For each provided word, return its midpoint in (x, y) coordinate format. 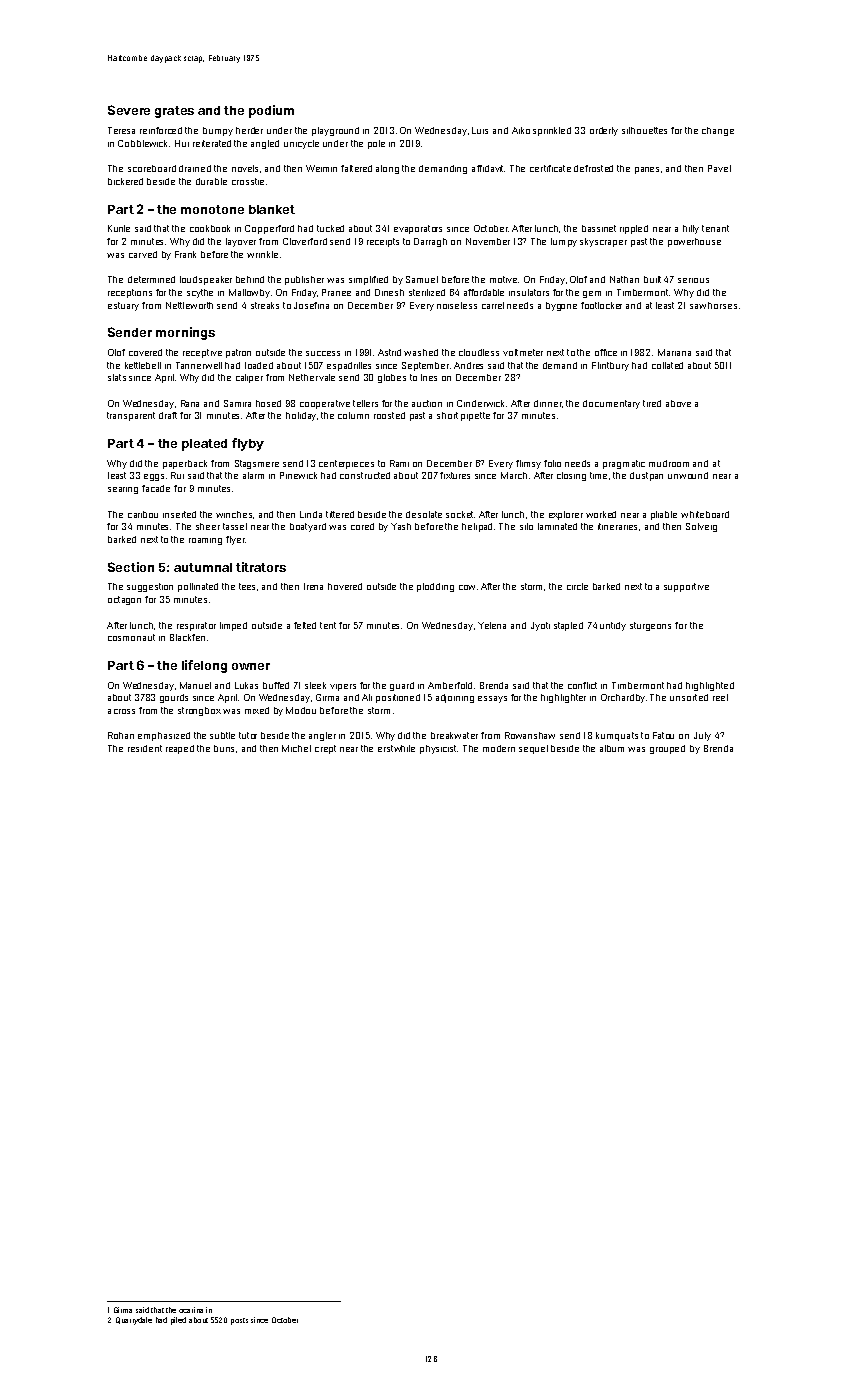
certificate (550, 168)
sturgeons (650, 626)
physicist (439, 749)
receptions (130, 293)
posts (239, 1321)
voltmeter (523, 352)
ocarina (191, 1310)
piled (178, 1321)
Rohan (121, 735)
